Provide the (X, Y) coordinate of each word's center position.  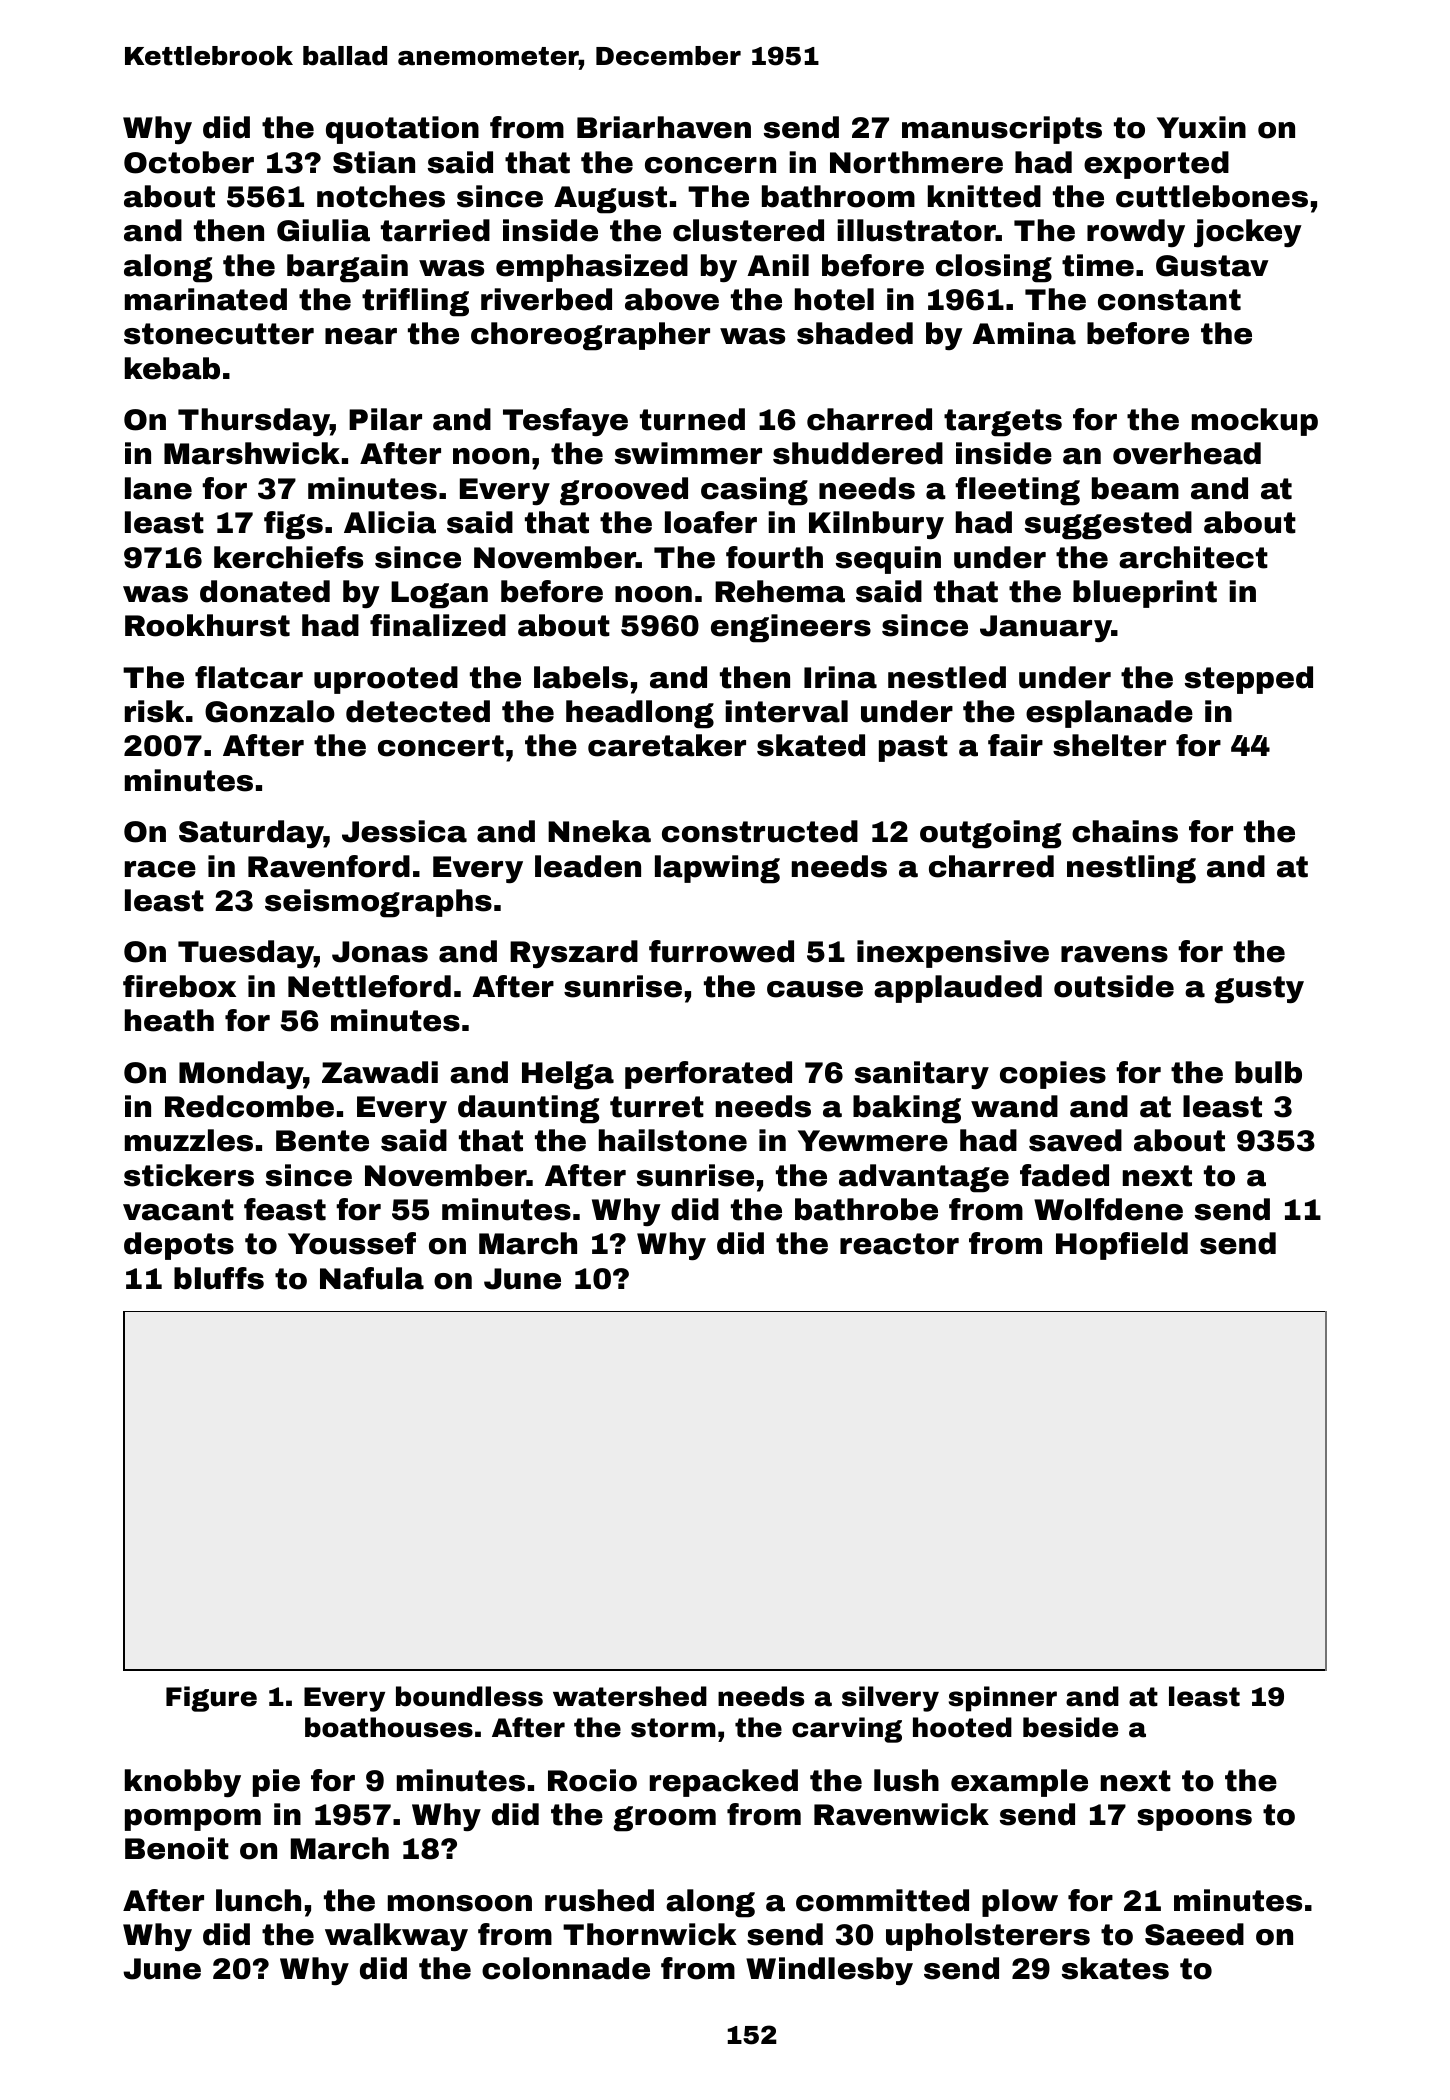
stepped (1249, 680)
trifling (415, 302)
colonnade (566, 1968)
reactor (899, 1244)
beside (1070, 1727)
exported (1156, 165)
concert (441, 746)
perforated (708, 1075)
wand (1014, 1106)
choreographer (590, 336)
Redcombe (249, 1106)
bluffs (219, 1278)
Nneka (599, 831)
